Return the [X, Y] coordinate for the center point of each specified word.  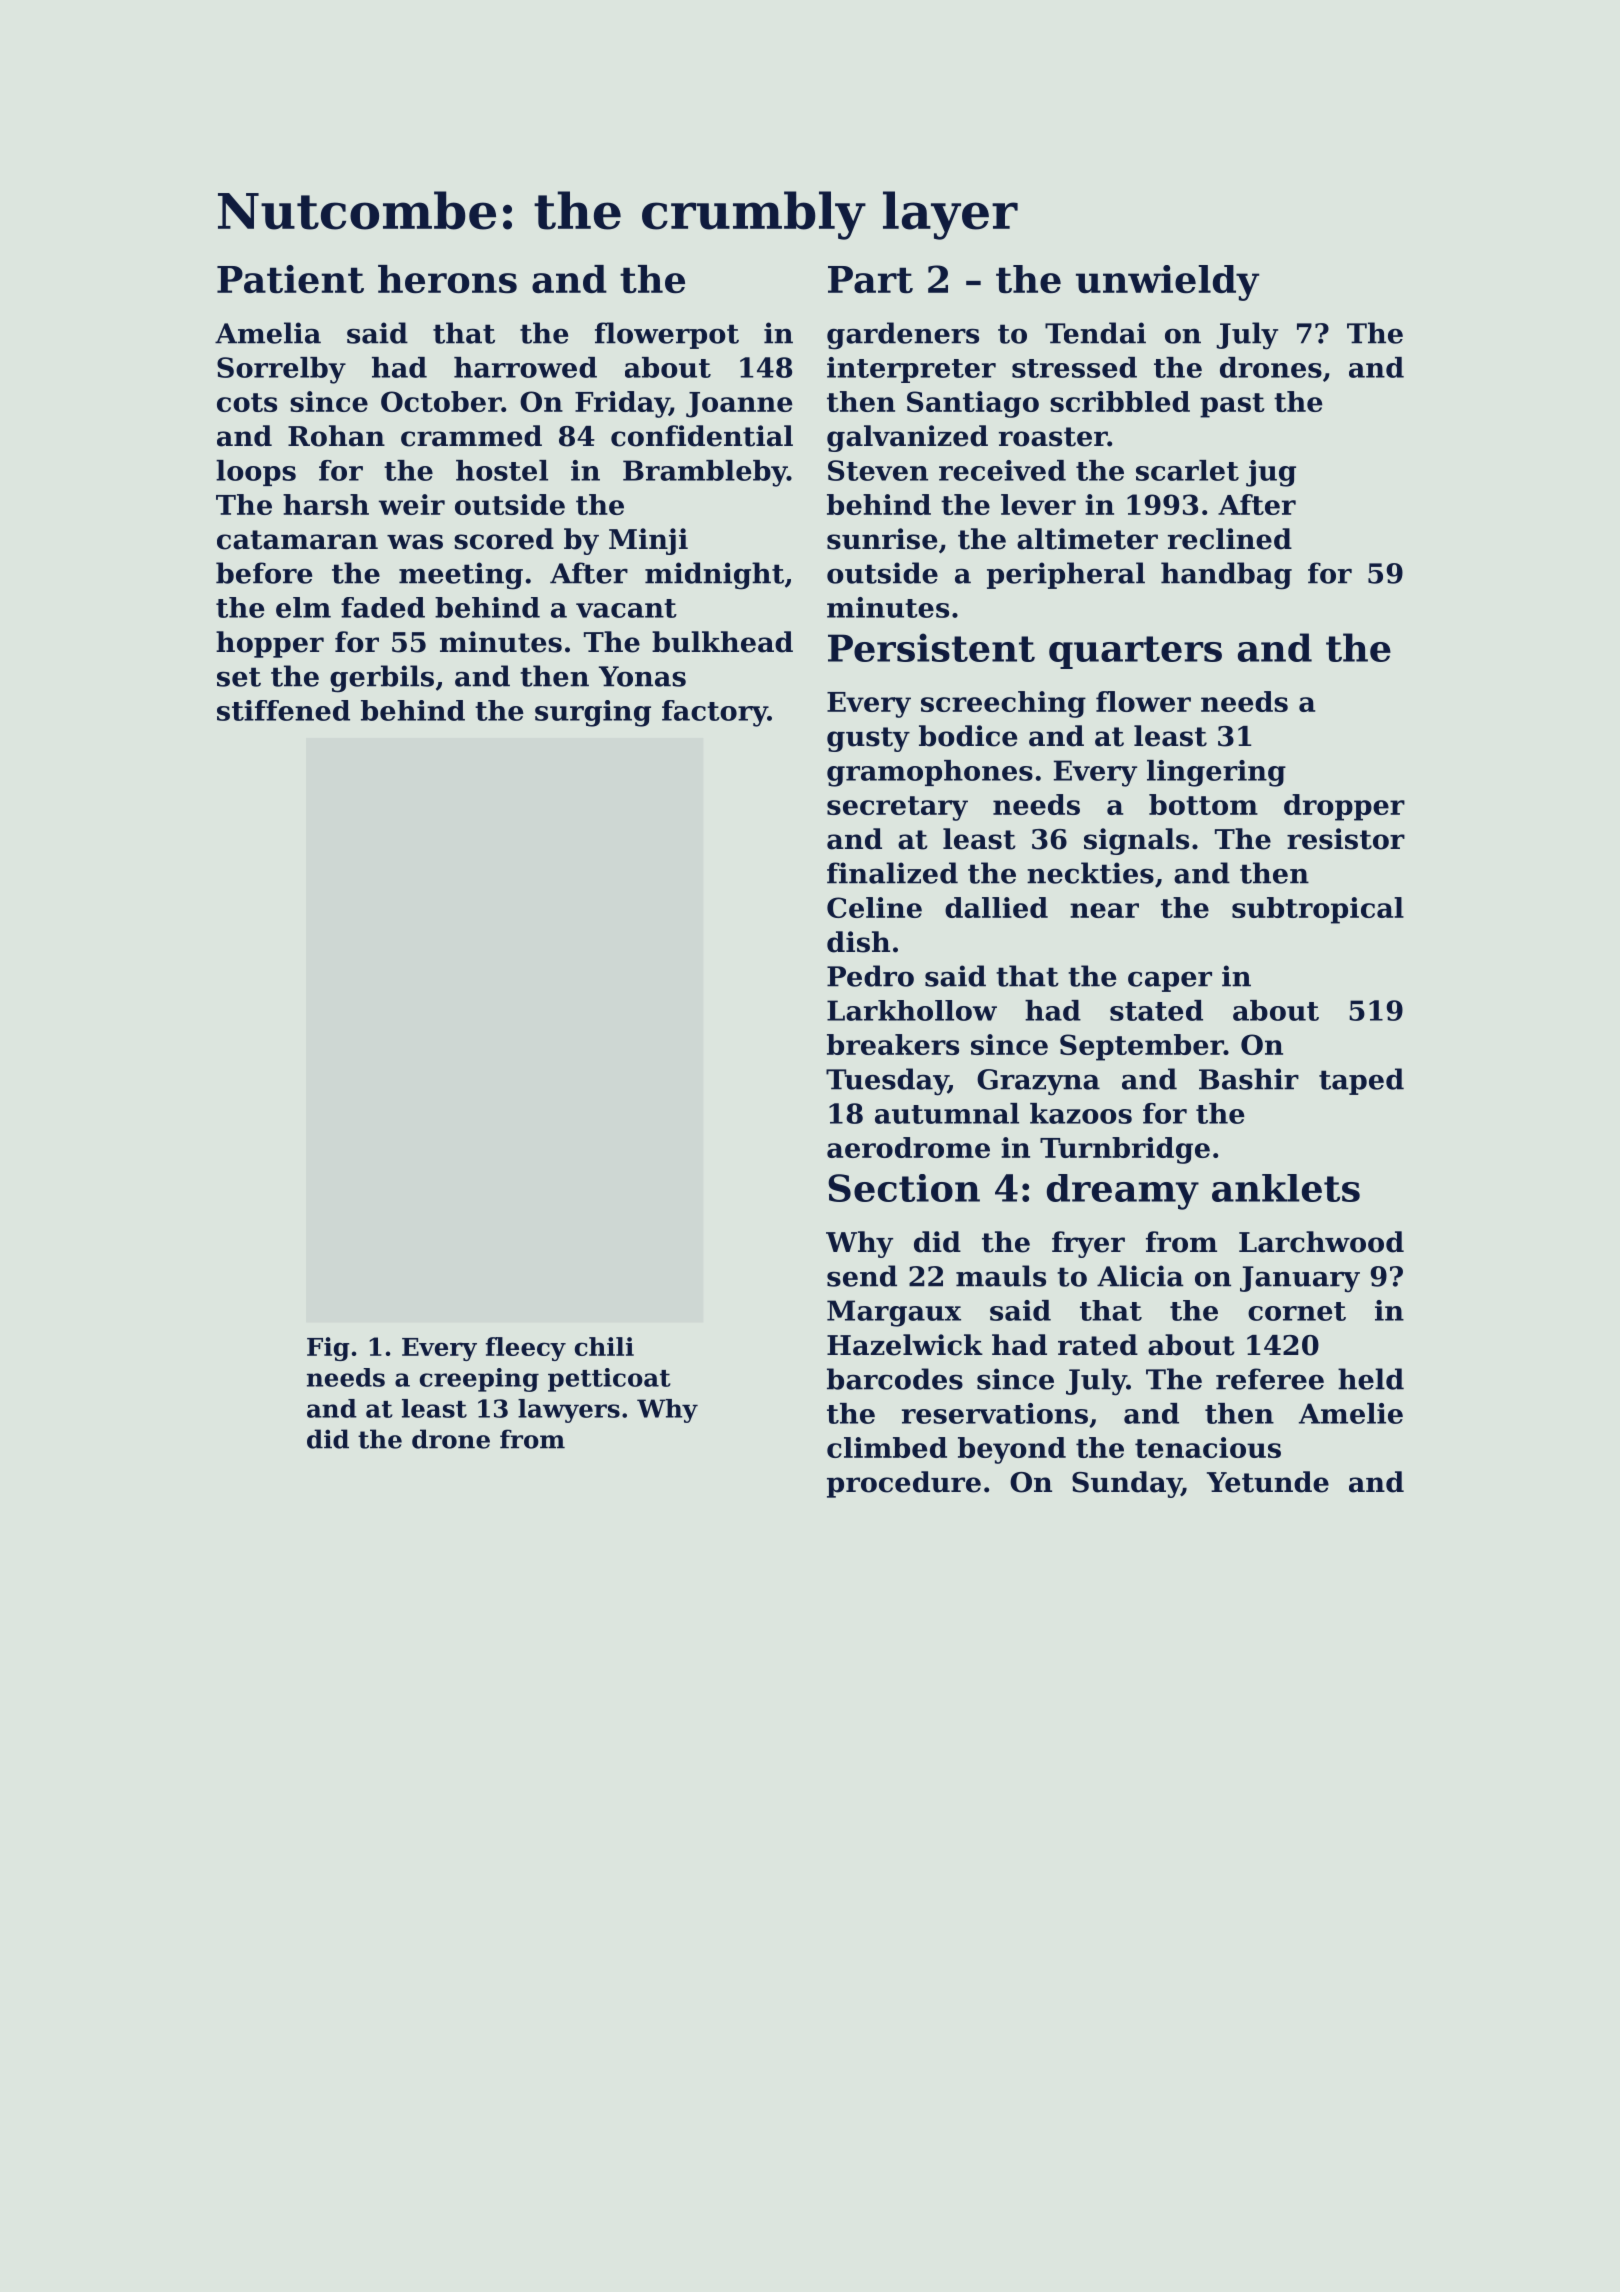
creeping [479, 1380]
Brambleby [705, 473]
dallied [996, 907]
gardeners [903, 336]
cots [247, 402]
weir [412, 504]
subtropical [1318, 910]
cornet [1297, 1311]
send [862, 1276]
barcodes [895, 1379]
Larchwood [1321, 1242]
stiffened [283, 710]
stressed [1074, 367]
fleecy [526, 1349]
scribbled [1120, 401]
